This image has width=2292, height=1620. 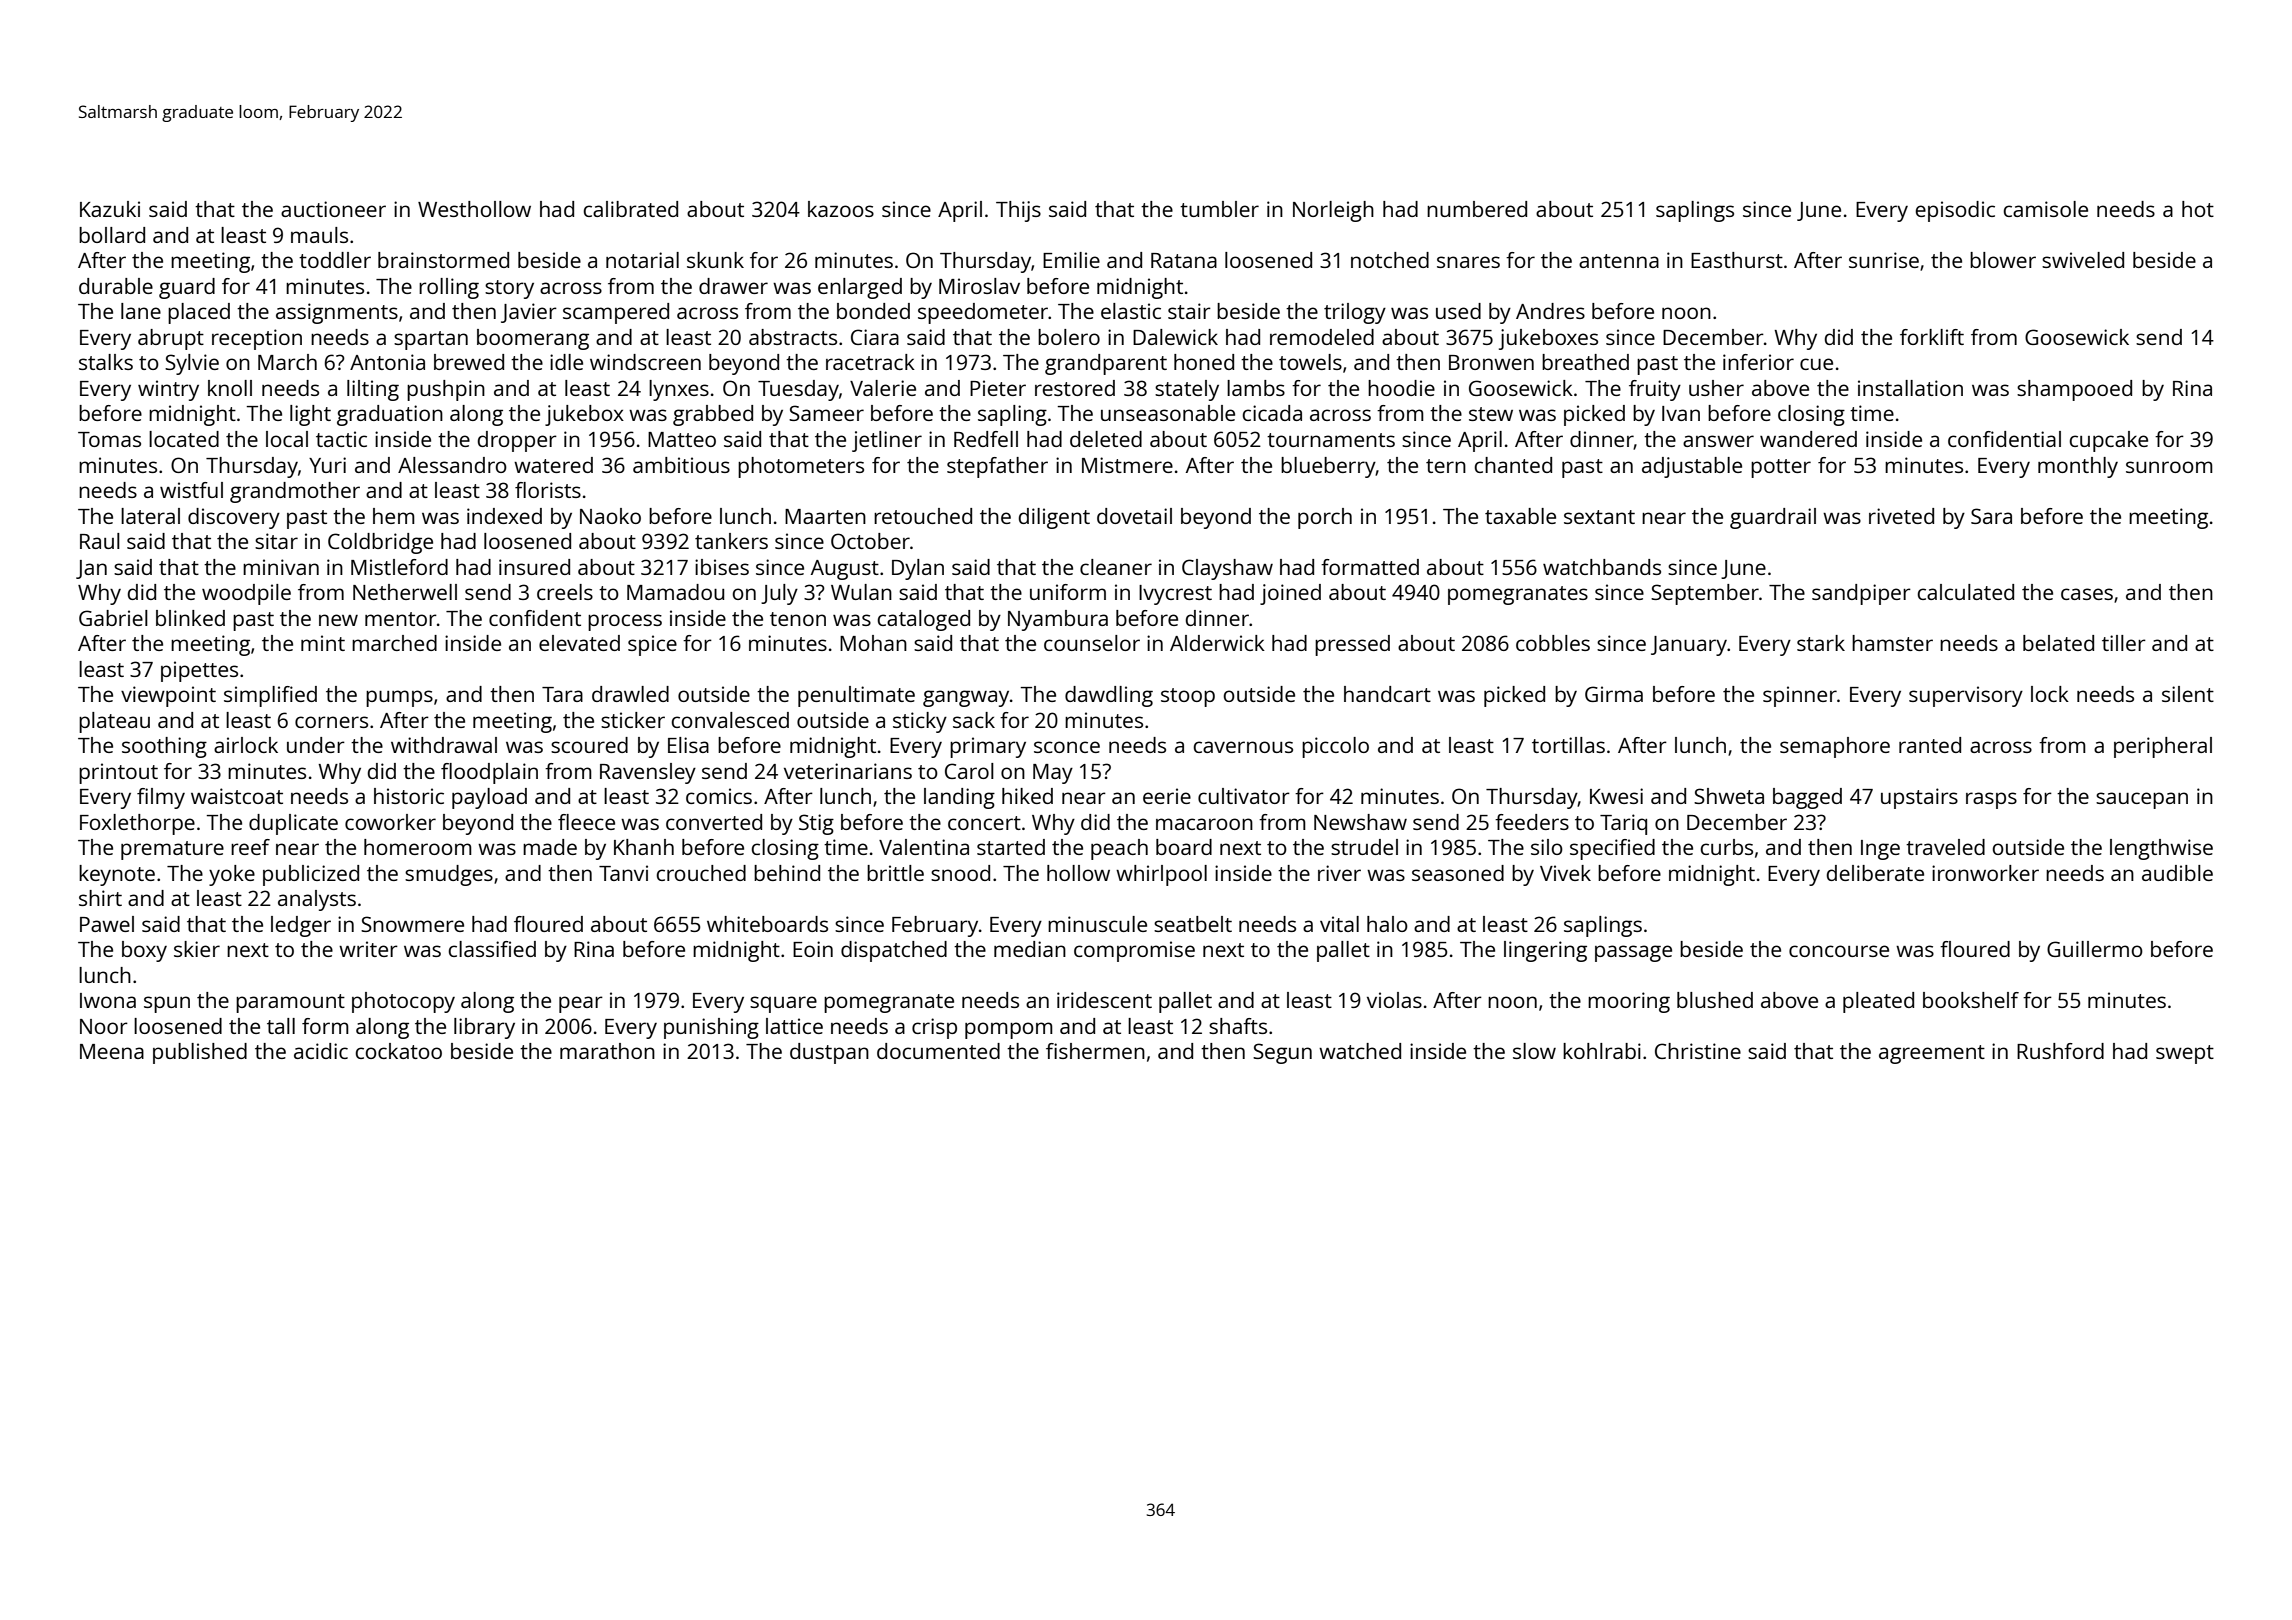 I want to click on documented, so click(x=938, y=1051).
